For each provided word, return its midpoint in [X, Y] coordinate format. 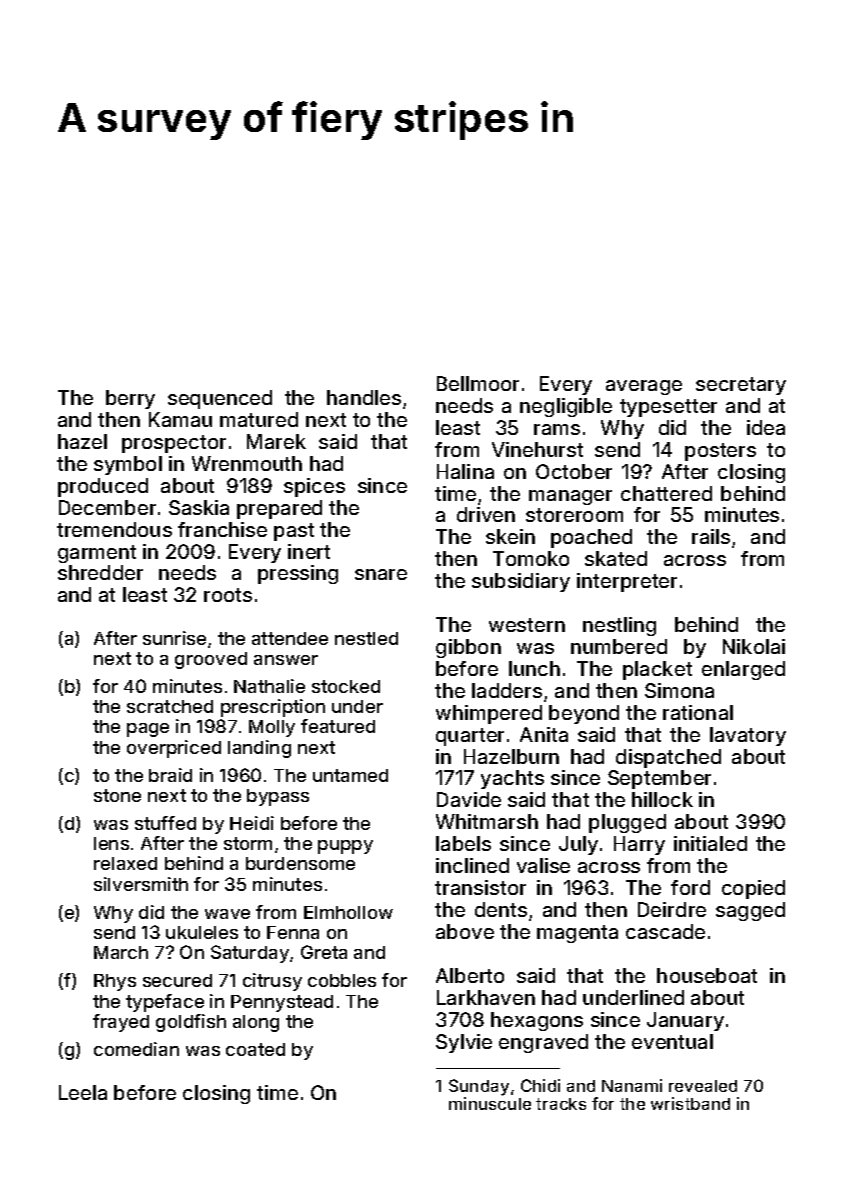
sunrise [174, 638]
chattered [666, 493]
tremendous [114, 529]
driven [486, 514]
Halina [465, 471]
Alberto [470, 975]
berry [130, 399]
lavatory [748, 736]
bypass [278, 797]
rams [557, 429]
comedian [136, 1049]
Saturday [250, 954]
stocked [346, 686]
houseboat [707, 975]
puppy [345, 847]
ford [690, 887]
